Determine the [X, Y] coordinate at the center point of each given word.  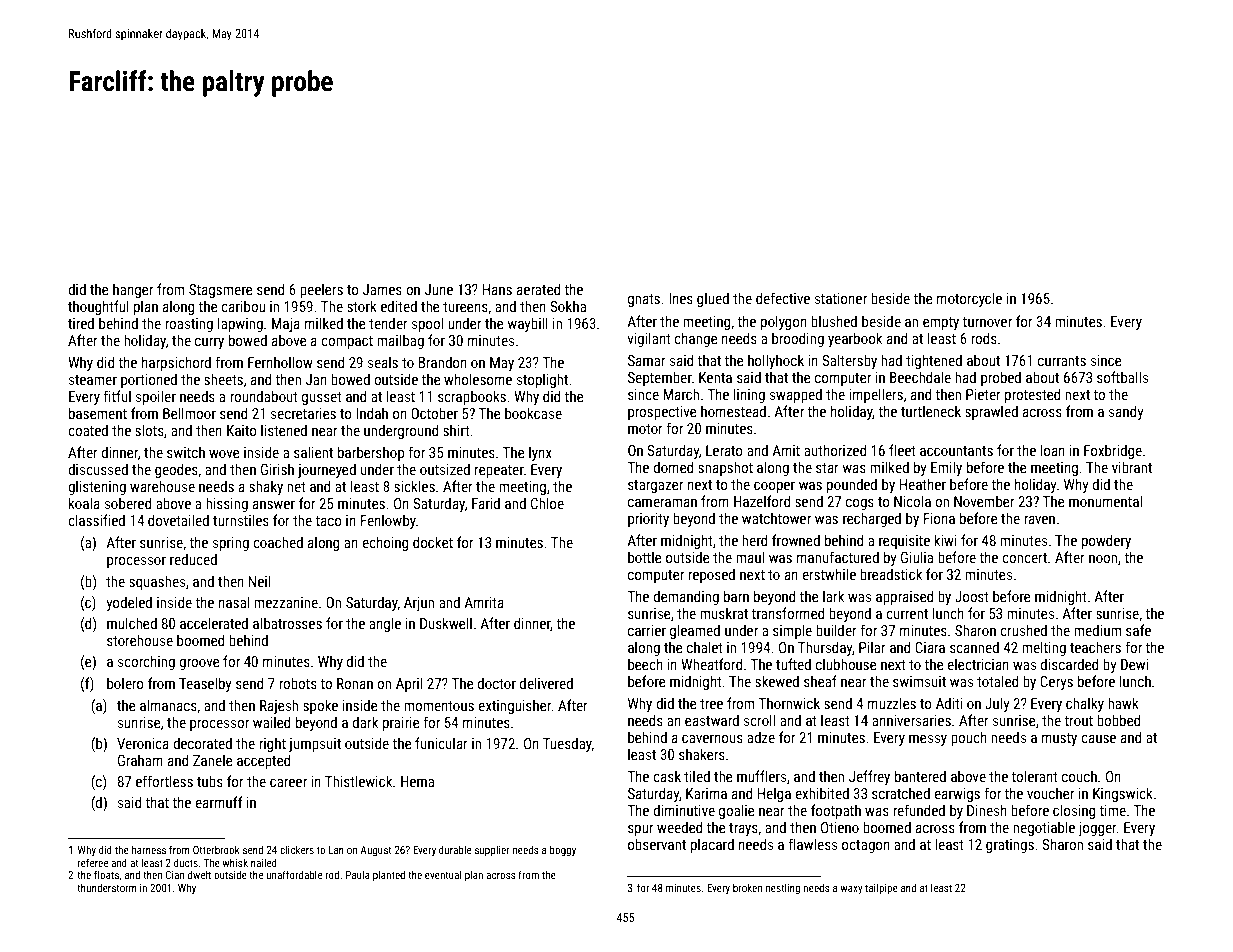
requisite [904, 542]
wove [224, 454]
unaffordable [294, 874]
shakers [702, 754]
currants [1062, 361]
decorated [202, 743]
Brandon [442, 362]
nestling [783, 889]
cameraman [662, 503]
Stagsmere [221, 291]
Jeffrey [869, 777]
